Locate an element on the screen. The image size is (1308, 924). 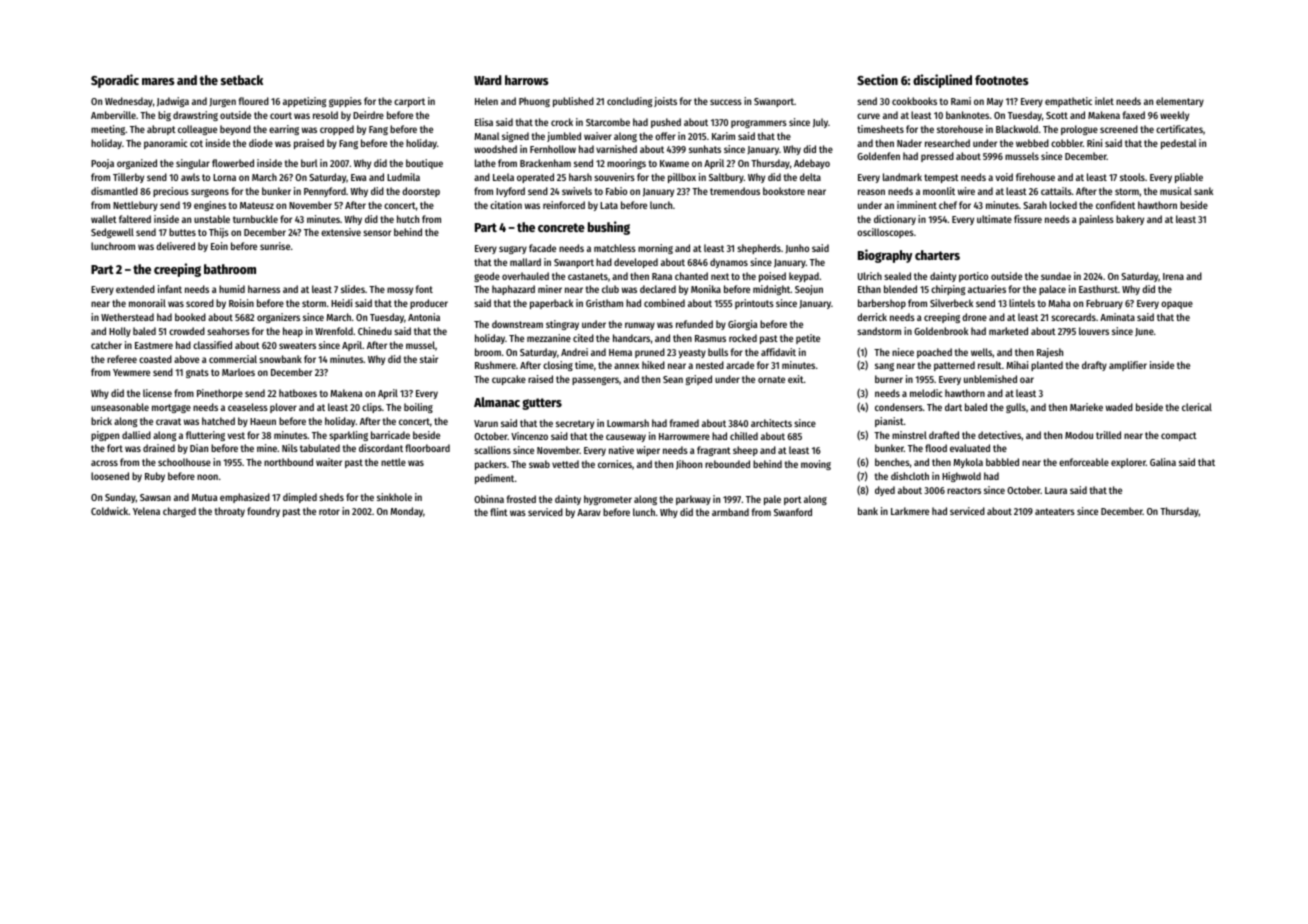
cropped is located at coordinates (337, 130).
